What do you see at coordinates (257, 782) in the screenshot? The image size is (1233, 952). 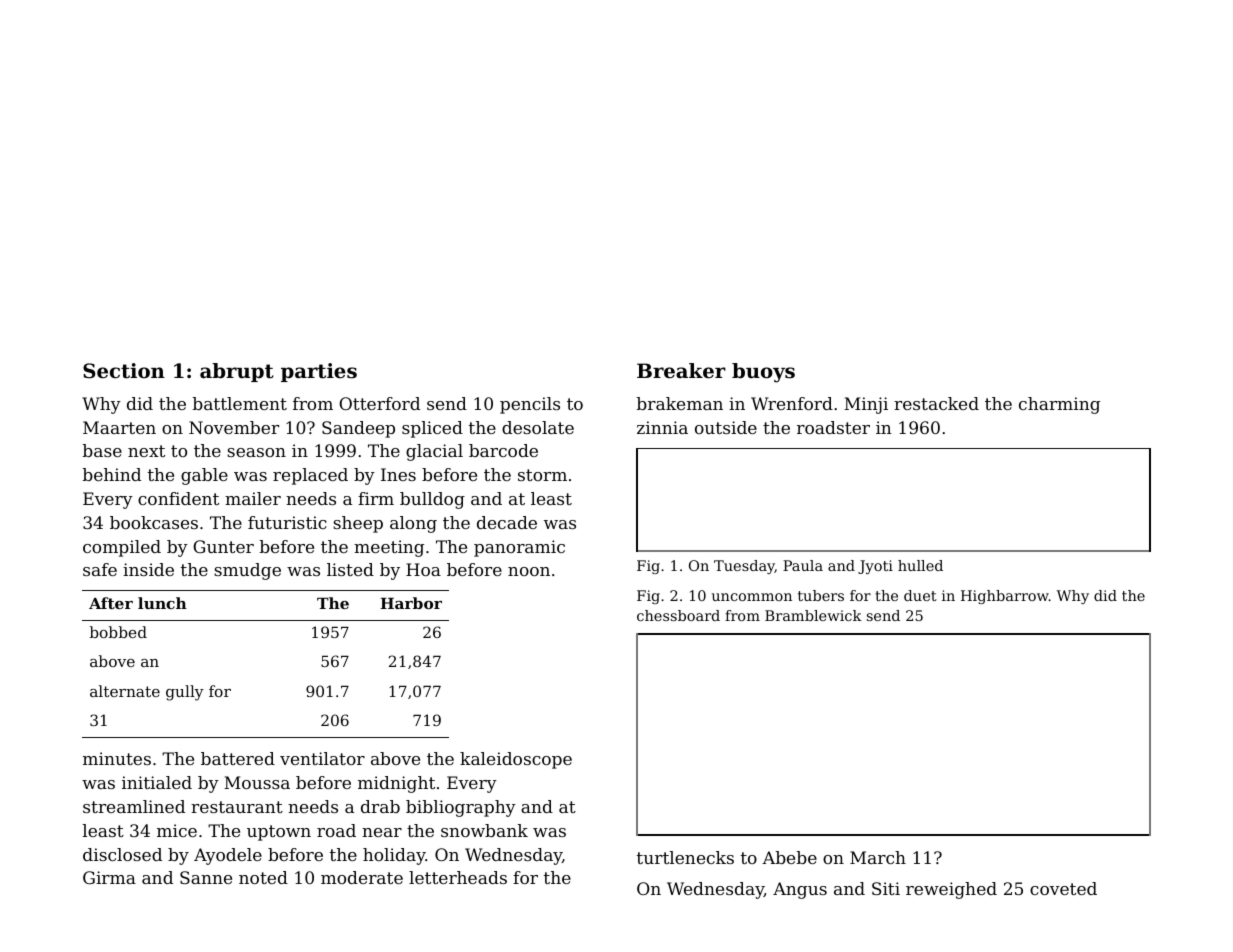 I see `Moussa` at bounding box center [257, 782].
